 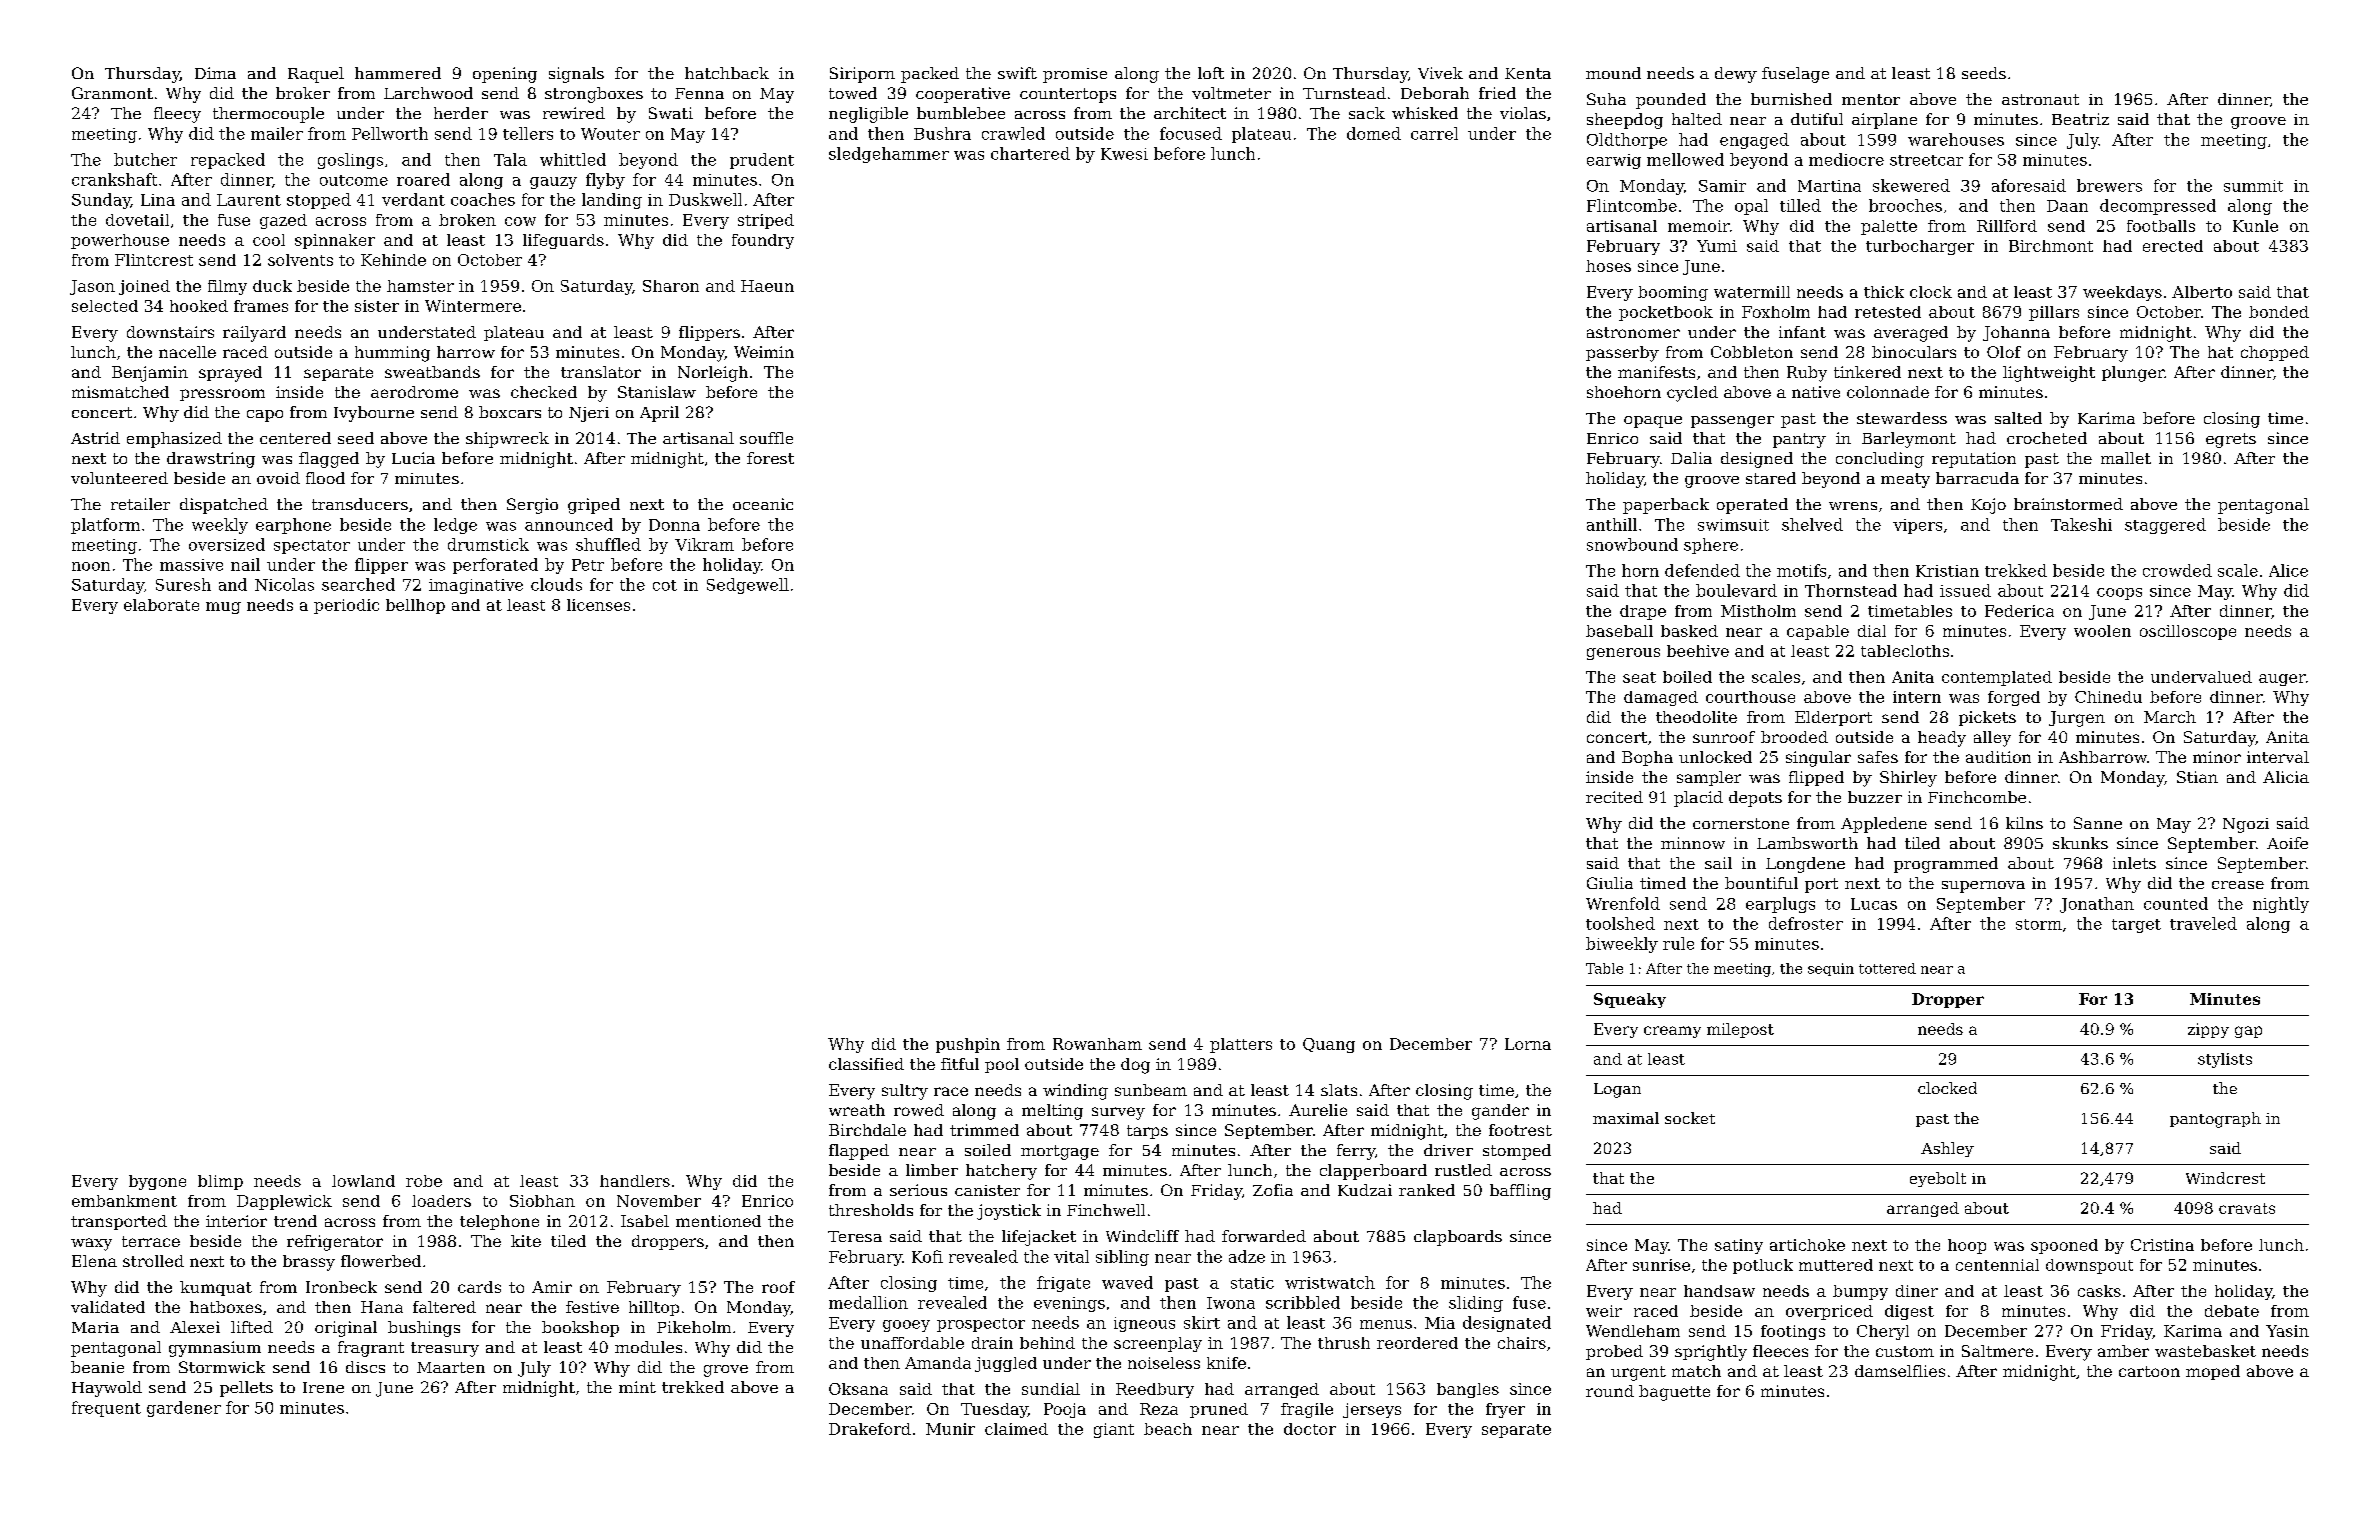 I want to click on skunks, so click(x=2080, y=843).
